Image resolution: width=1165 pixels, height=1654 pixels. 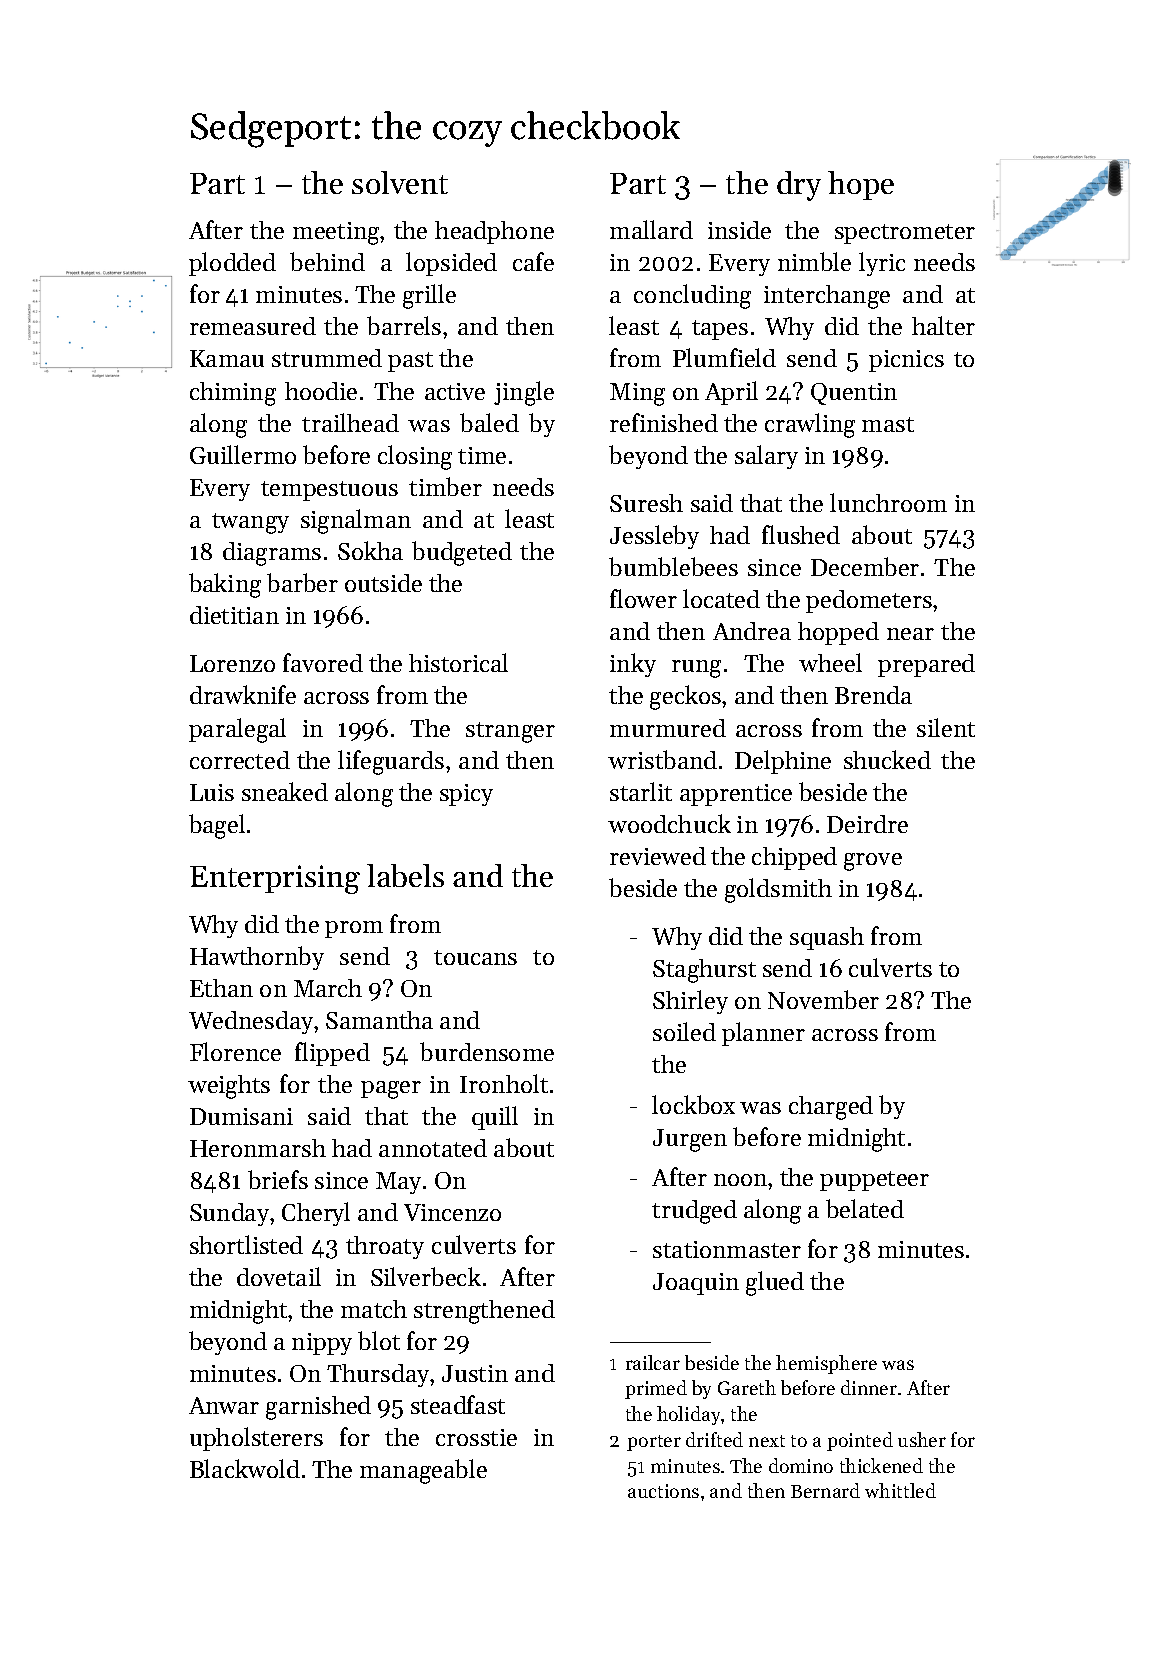 What do you see at coordinates (827, 938) in the document?
I see `squash` at bounding box center [827, 938].
